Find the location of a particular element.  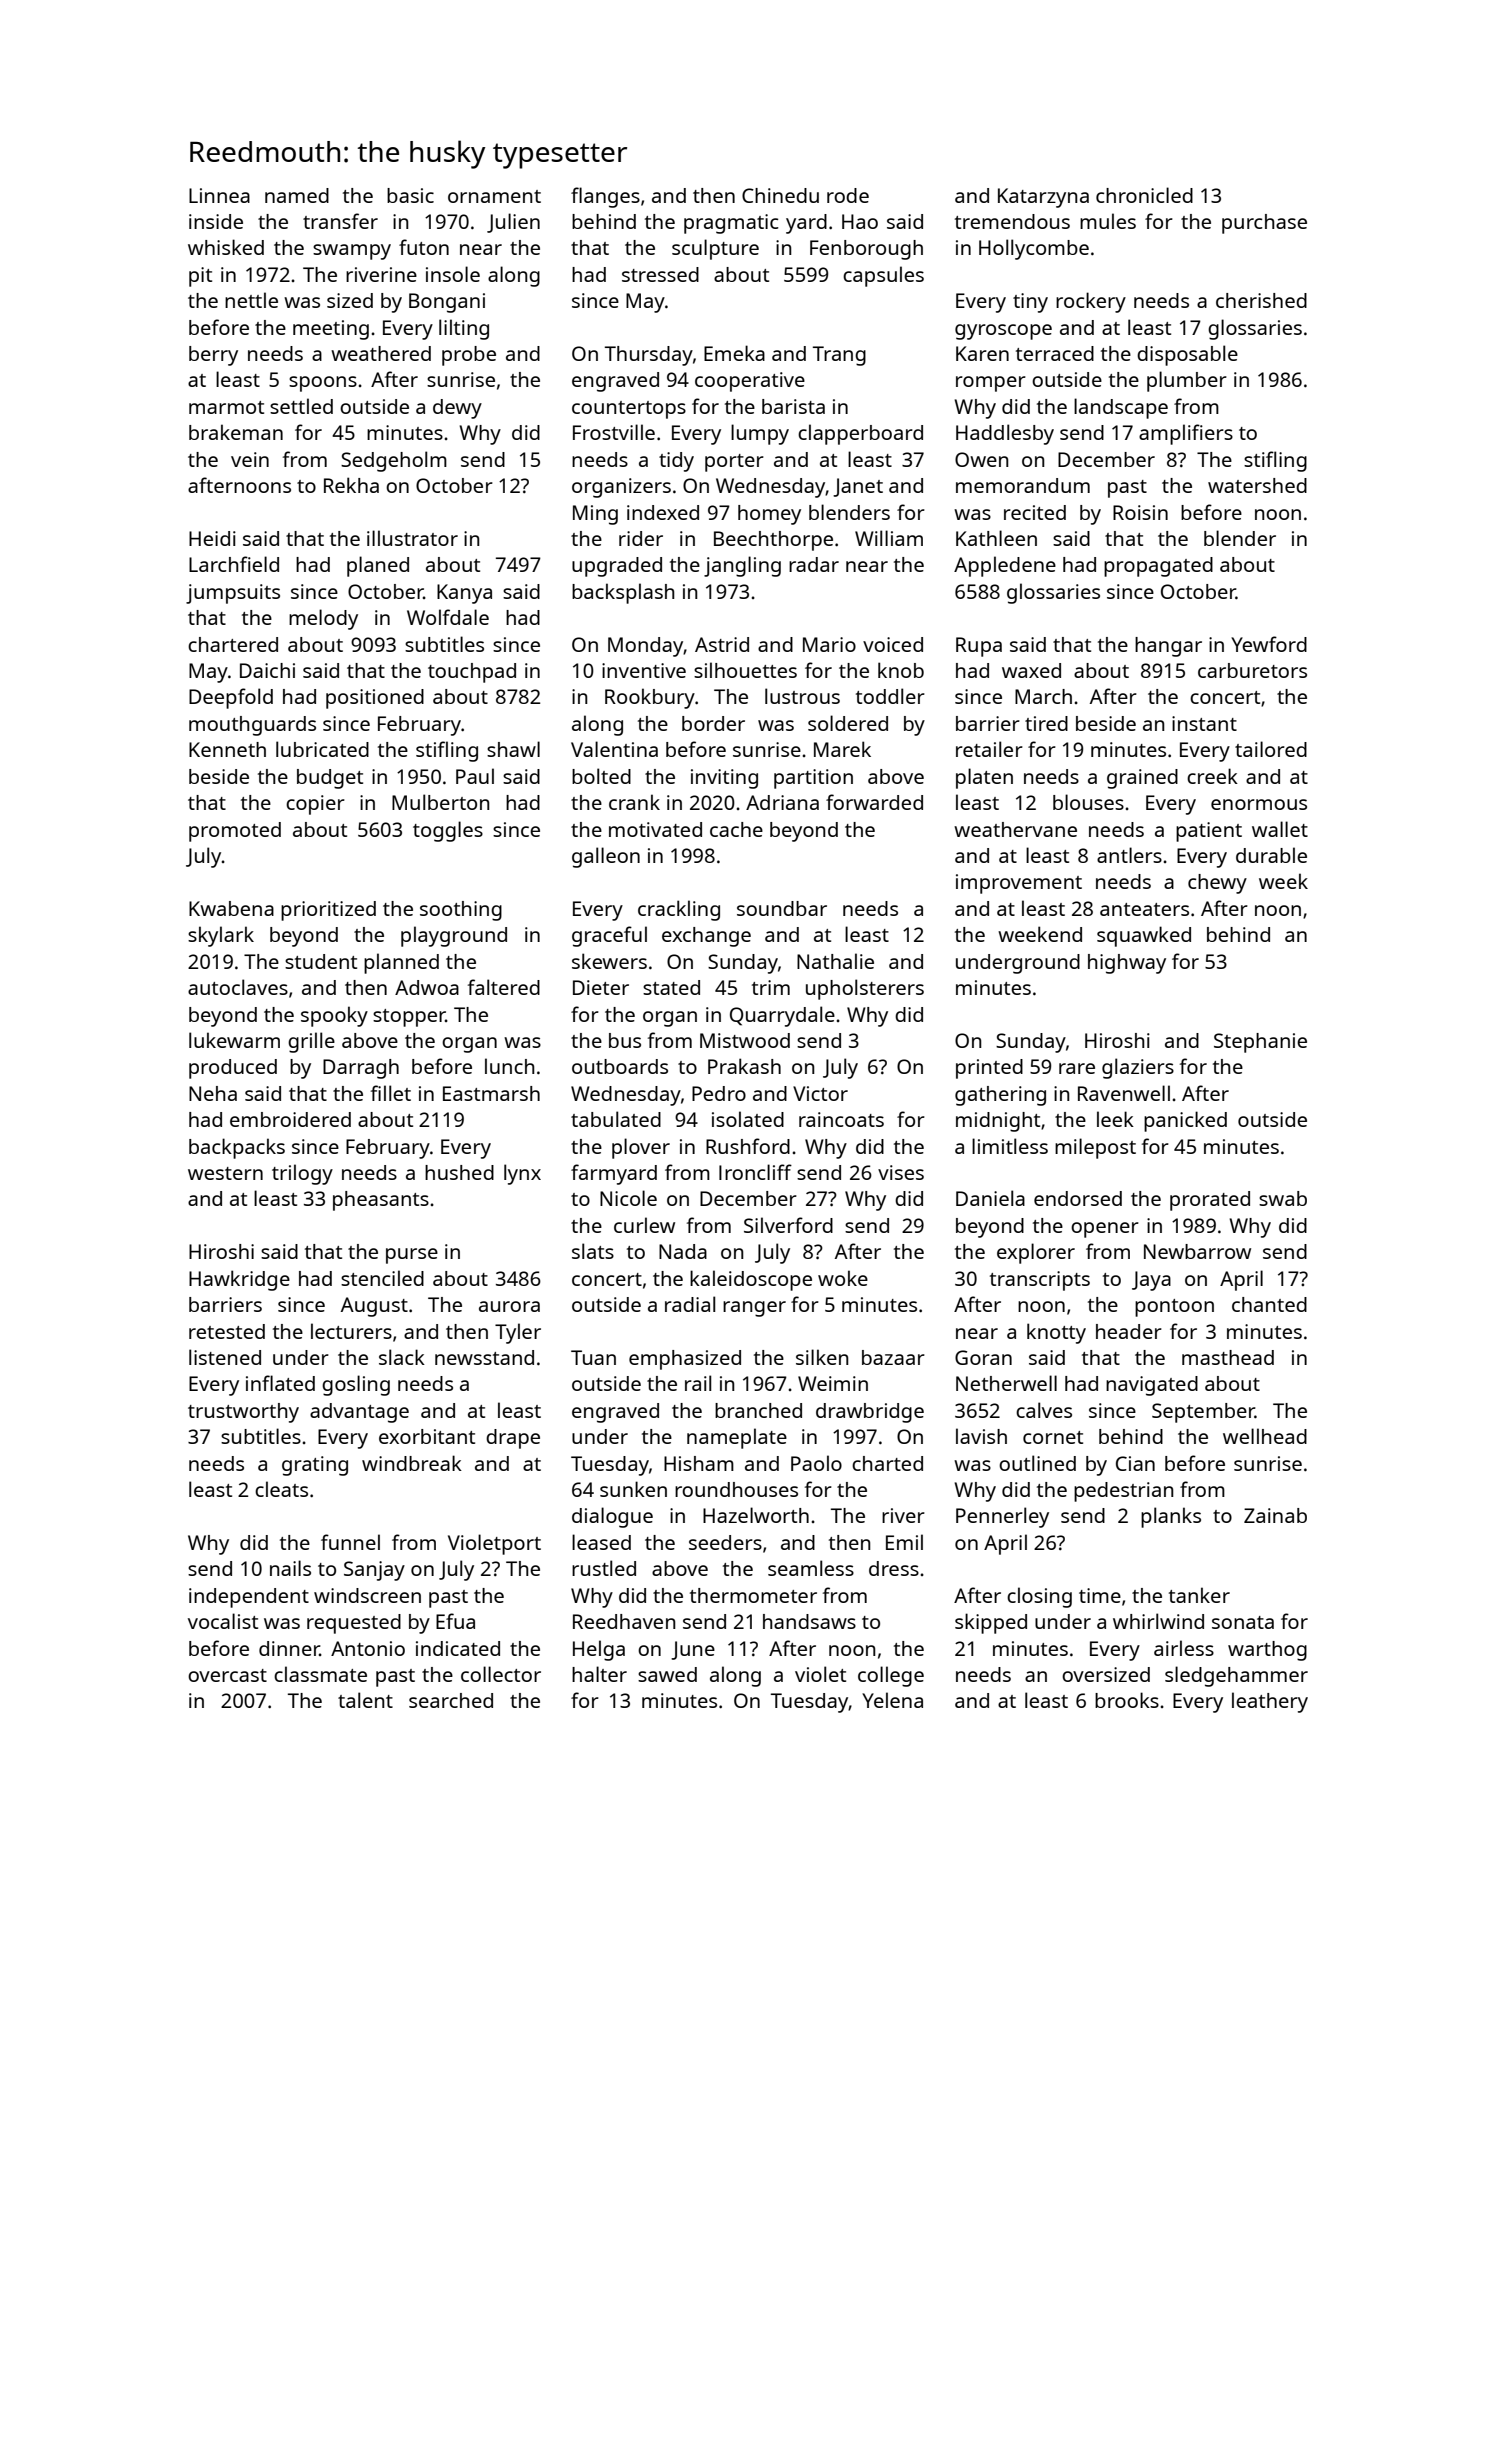

blouses is located at coordinates (1088, 802).
